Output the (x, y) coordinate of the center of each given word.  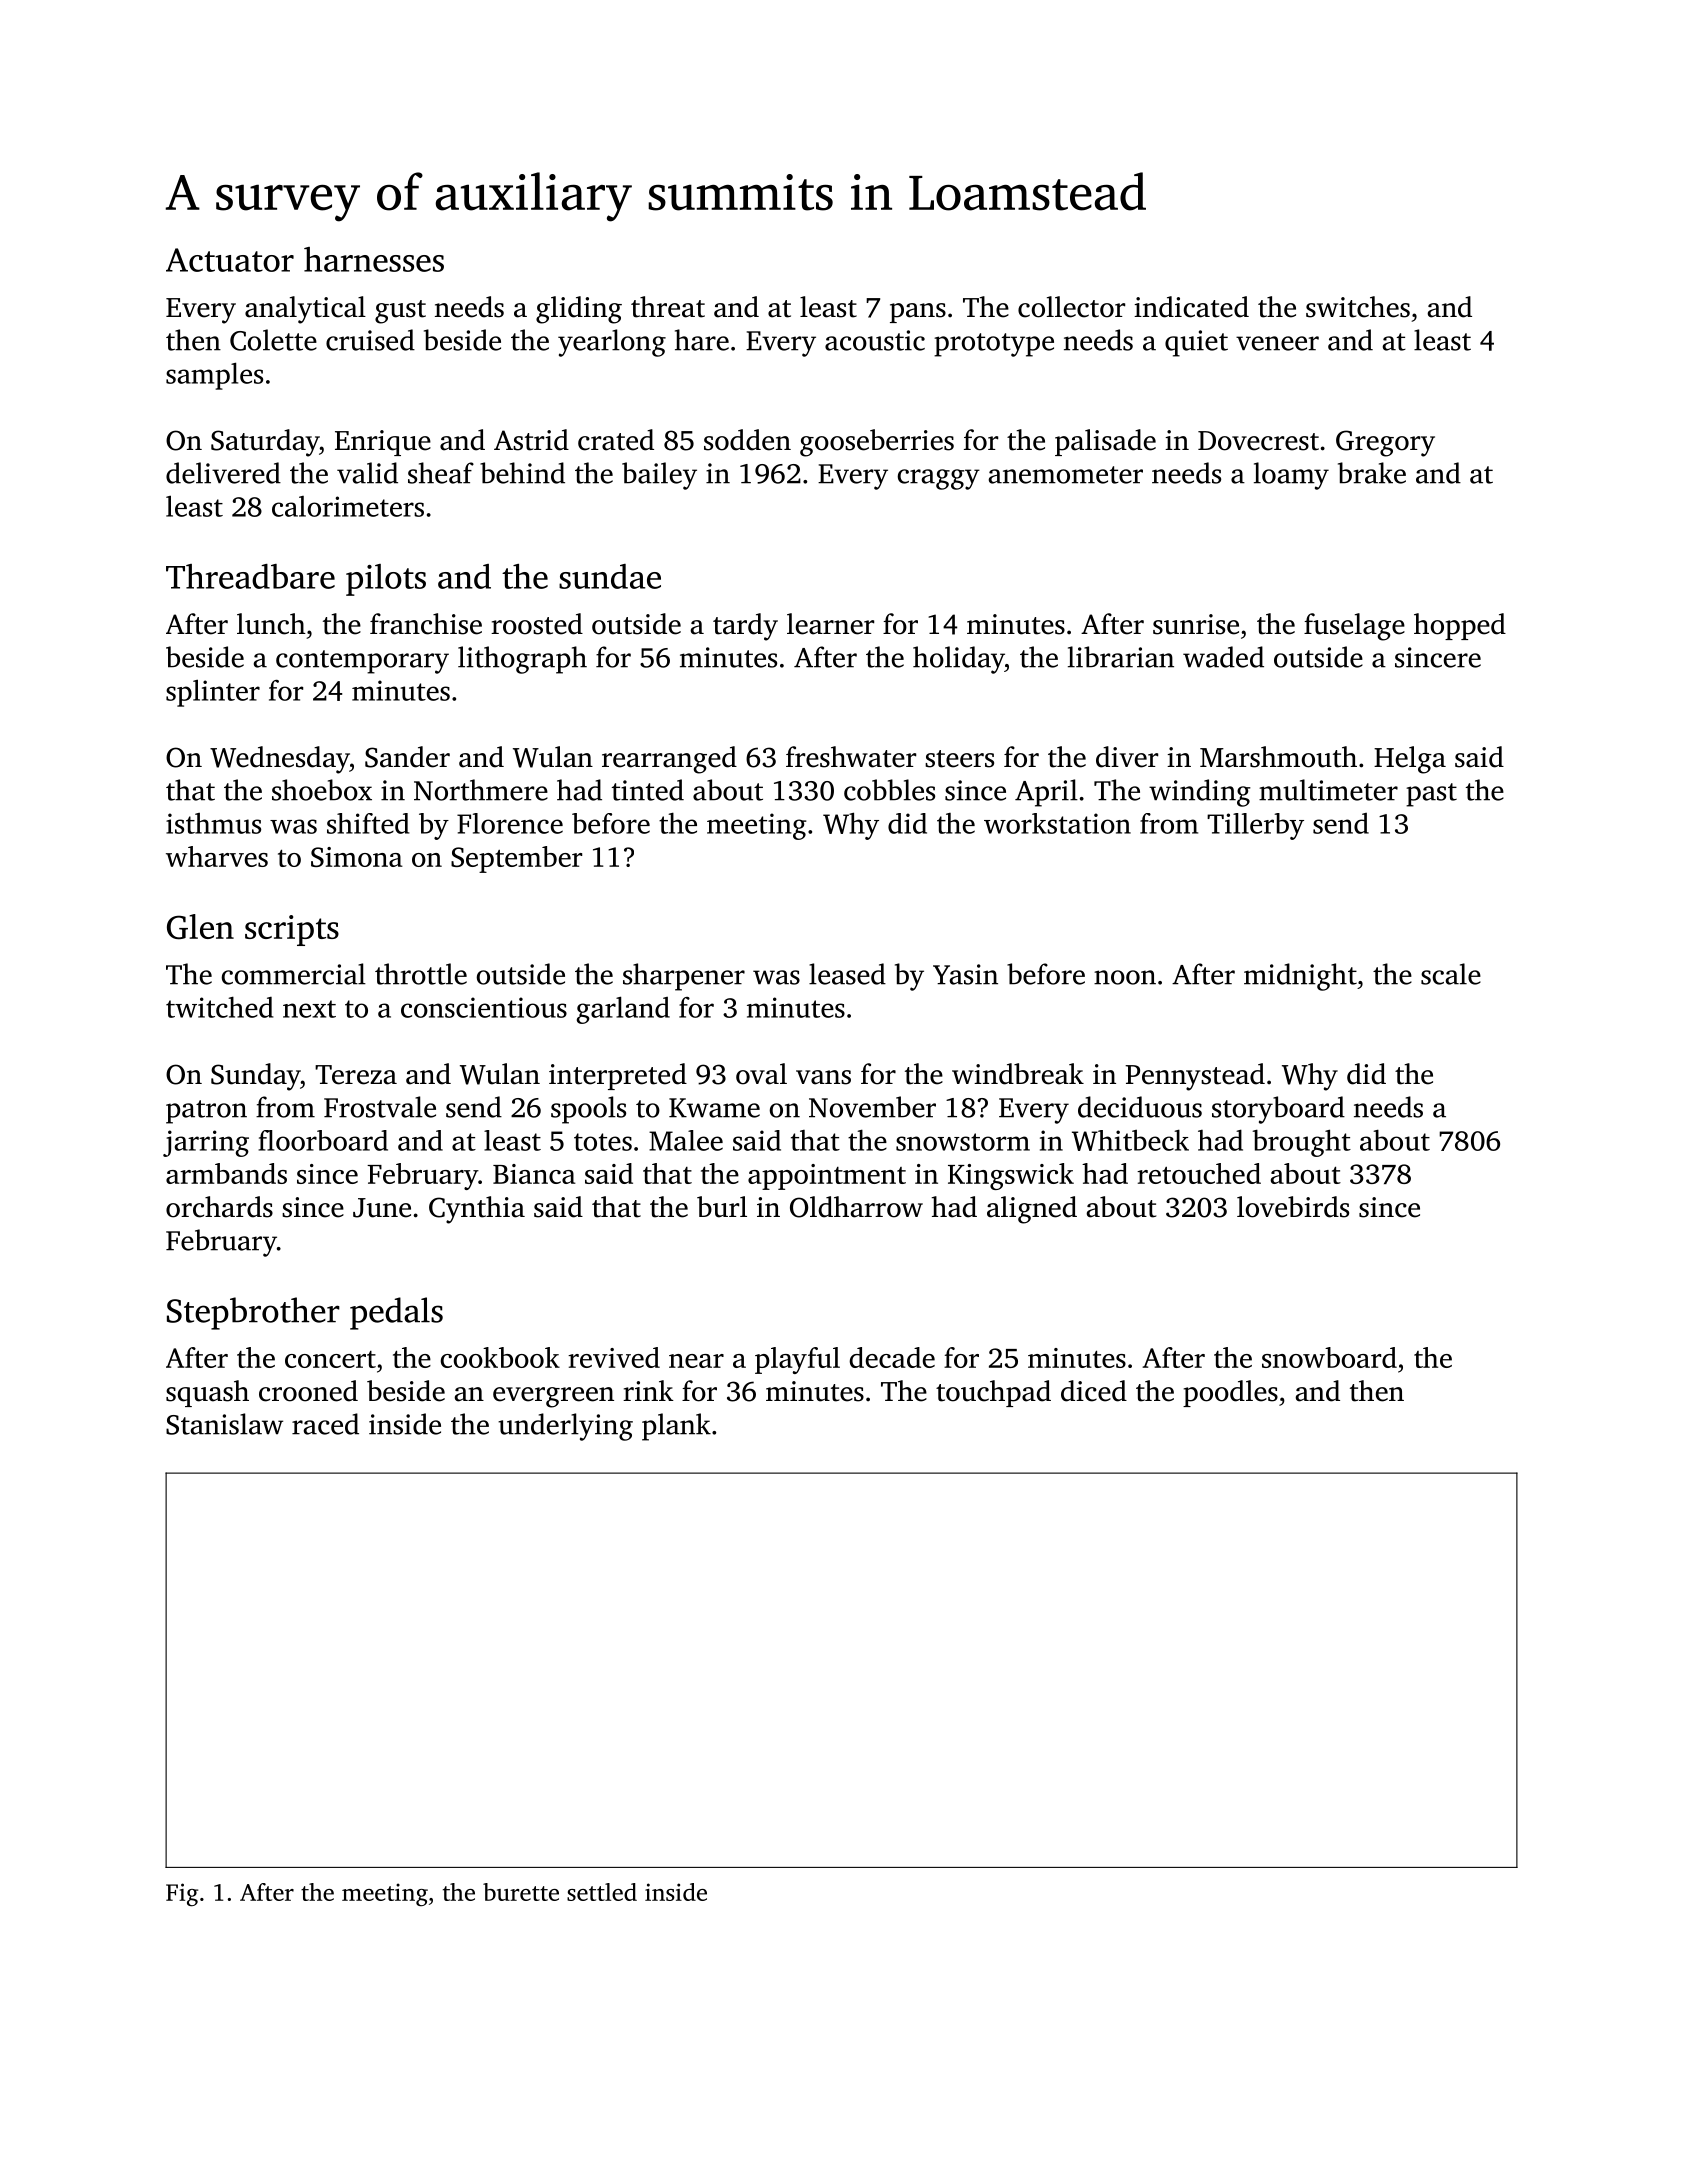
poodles (1230, 1393)
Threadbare (250, 576)
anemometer (1065, 475)
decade (892, 1357)
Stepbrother (253, 1313)
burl (722, 1207)
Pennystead (1195, 1077)
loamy (1291, 476)
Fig (182, 1895)
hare (702, 340)
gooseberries (877, 443)
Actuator (230, 260)
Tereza (356, 1075)
